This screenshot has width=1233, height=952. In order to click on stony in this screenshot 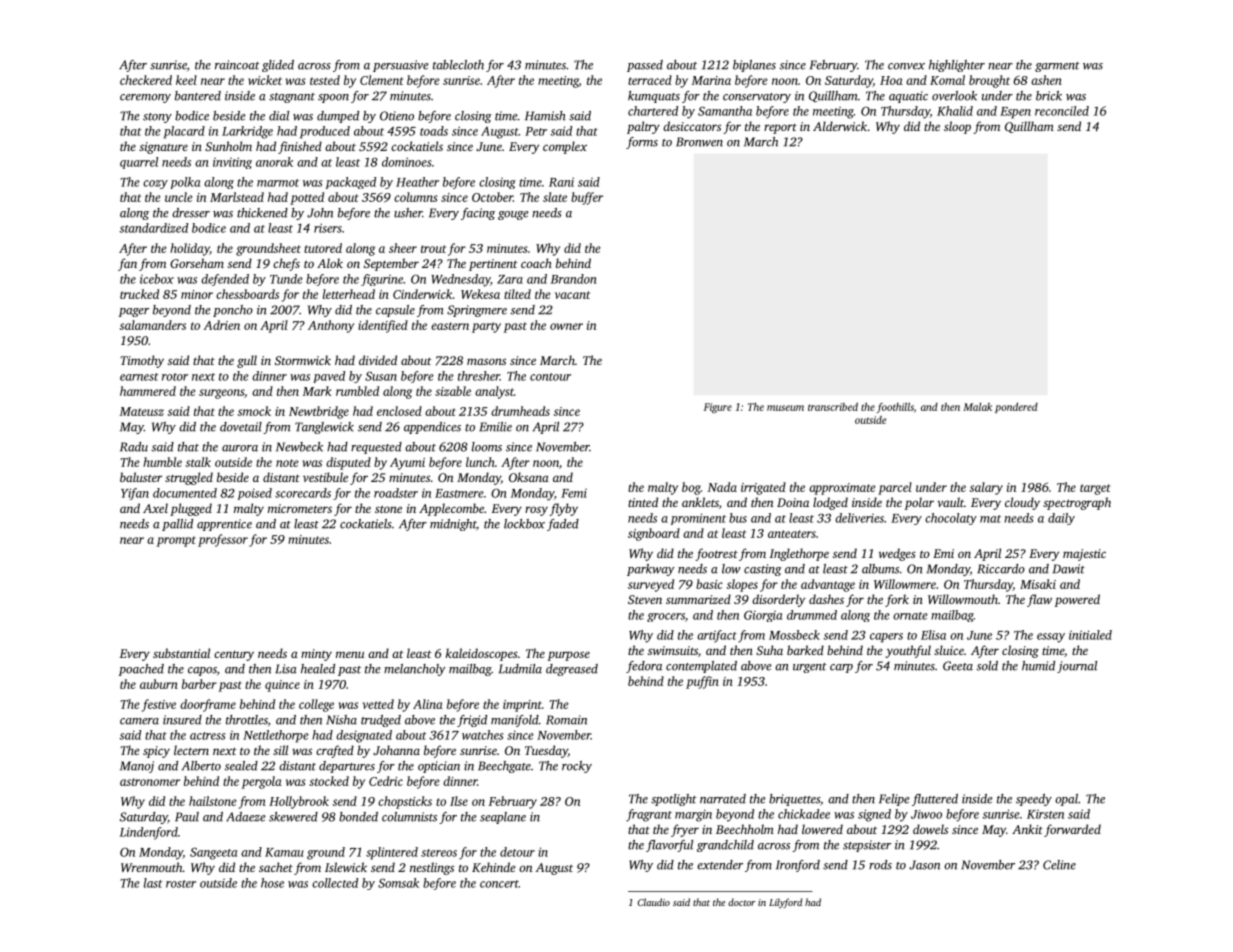, I will do `click(157, 118)`.
